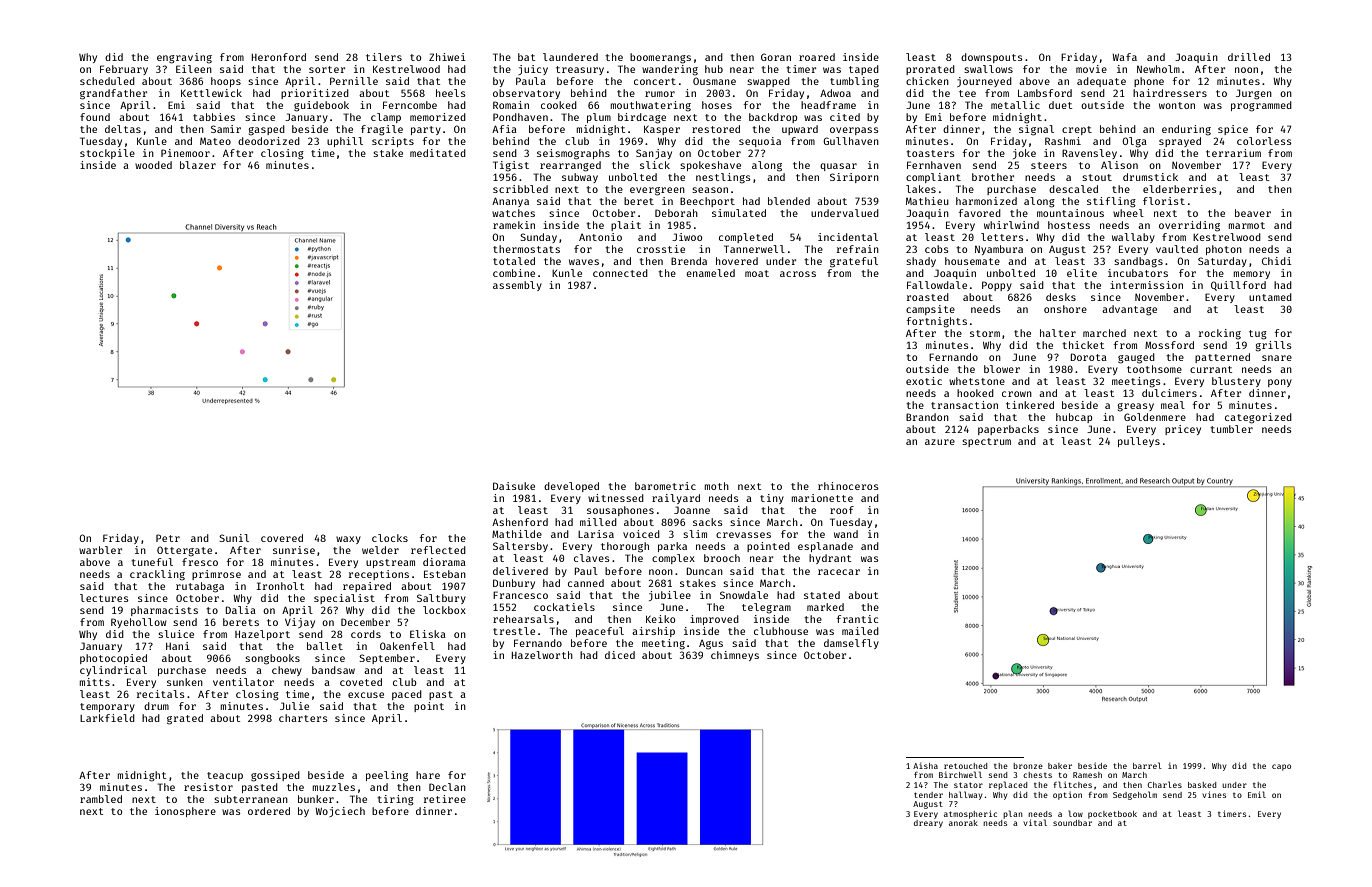  Describe the element at coordinates (757, 273) in the document. I see `moat` at that location.
